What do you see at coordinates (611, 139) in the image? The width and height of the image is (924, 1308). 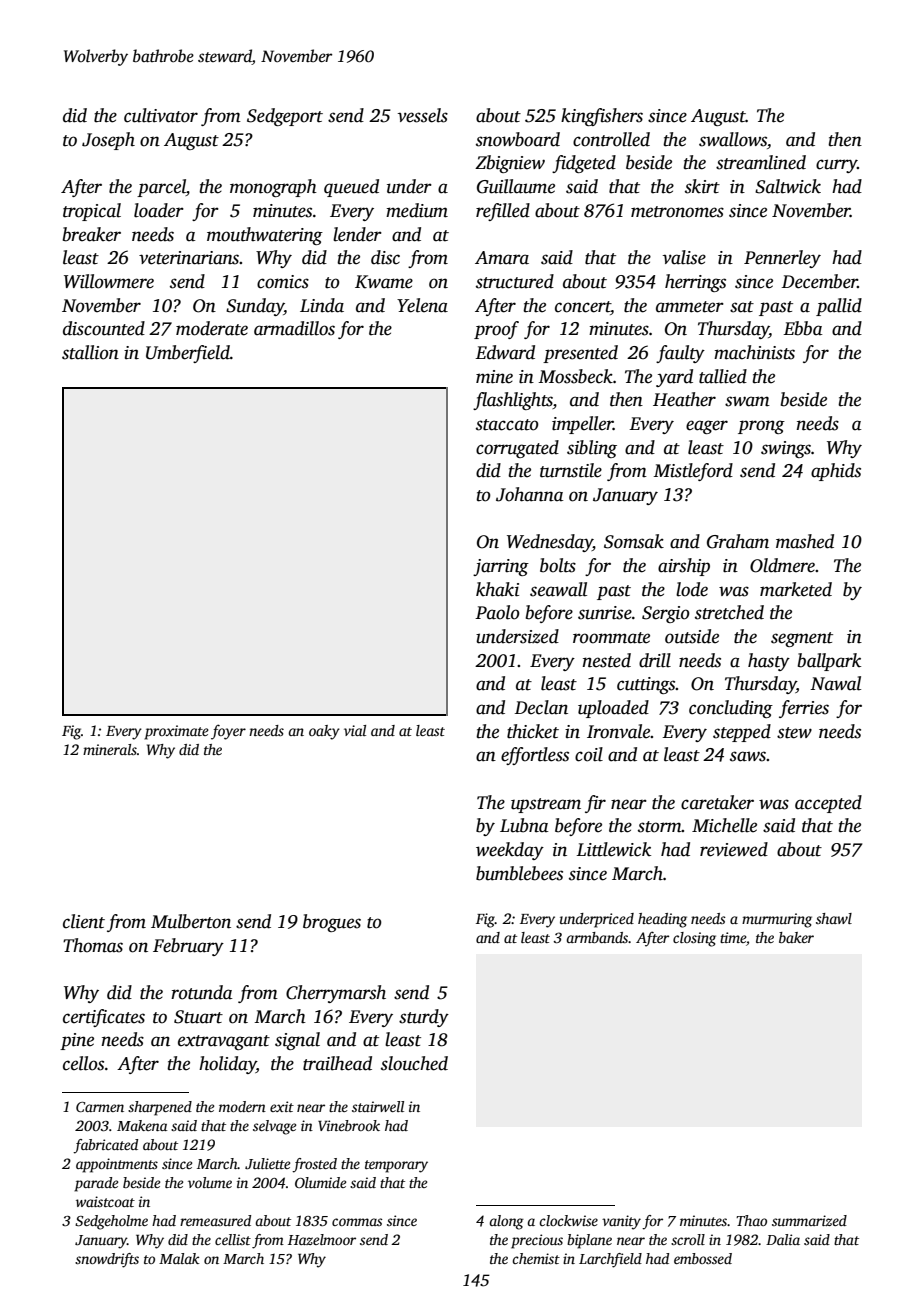 I see `controlled` at bounding box center [611, 139].
